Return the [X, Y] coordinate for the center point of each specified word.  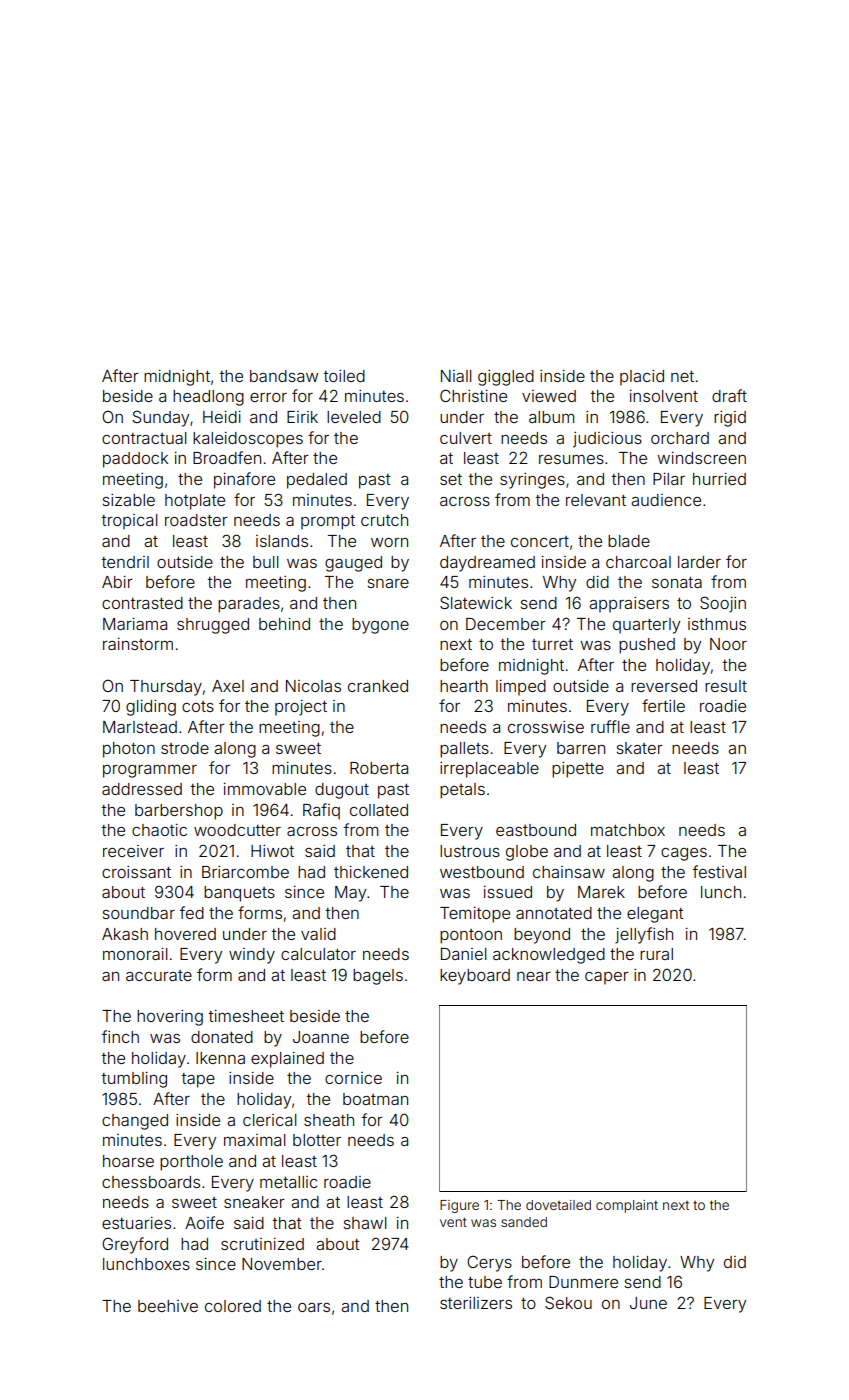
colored [233, 1306]
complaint [627, 1206]
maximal [255, 1140]
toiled [344, 376]
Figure [459, 1206]
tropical [130, 522]
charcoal [638, 562]
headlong [208, 398]
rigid [730, 419]
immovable [265, 789]
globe [527, 853]
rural [656, 954]
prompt [328, 522]
